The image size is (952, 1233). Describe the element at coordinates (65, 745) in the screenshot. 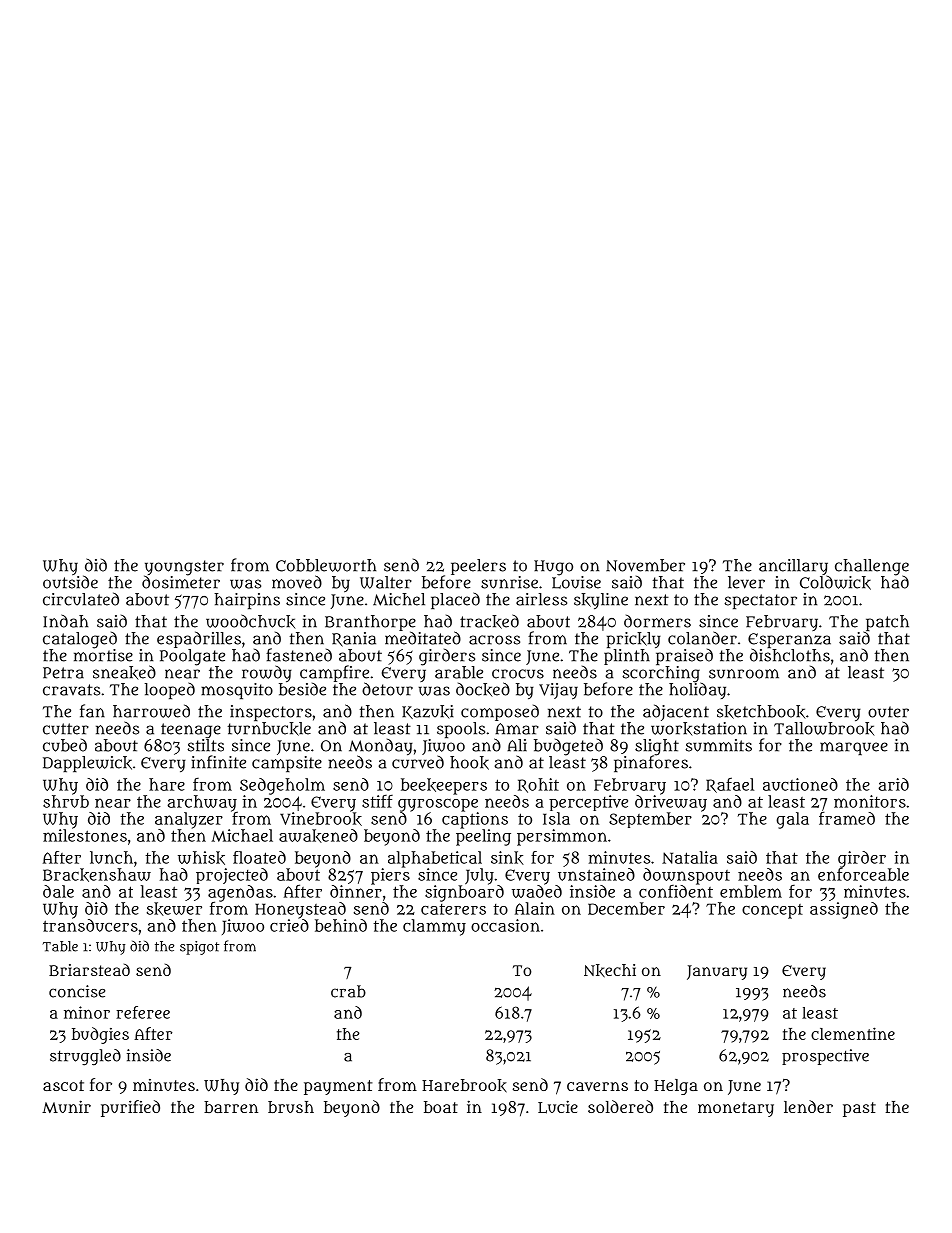

I see `cubed` at that location.
